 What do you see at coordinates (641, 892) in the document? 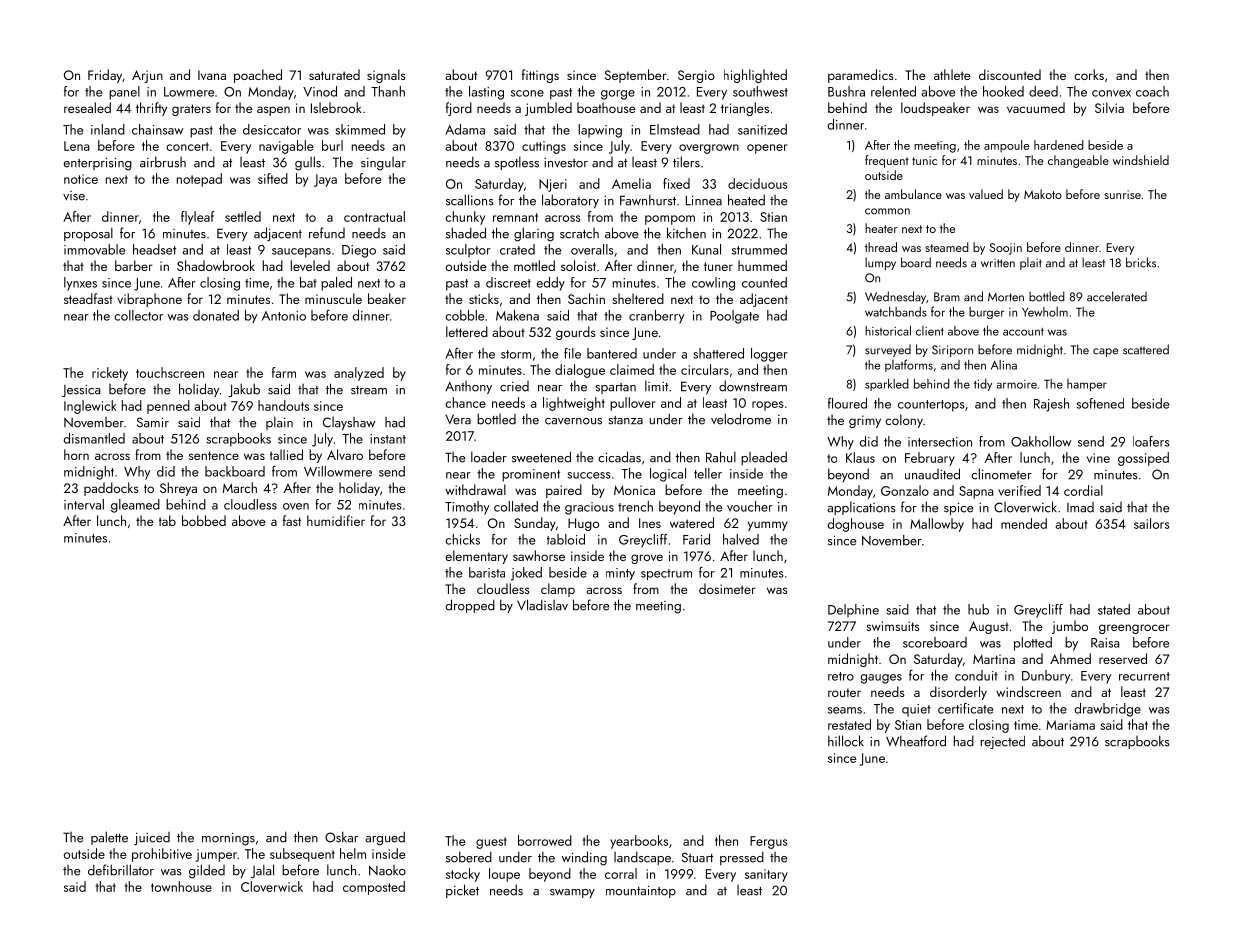
I see `mountaintop` at bounding box center [641, 892].
